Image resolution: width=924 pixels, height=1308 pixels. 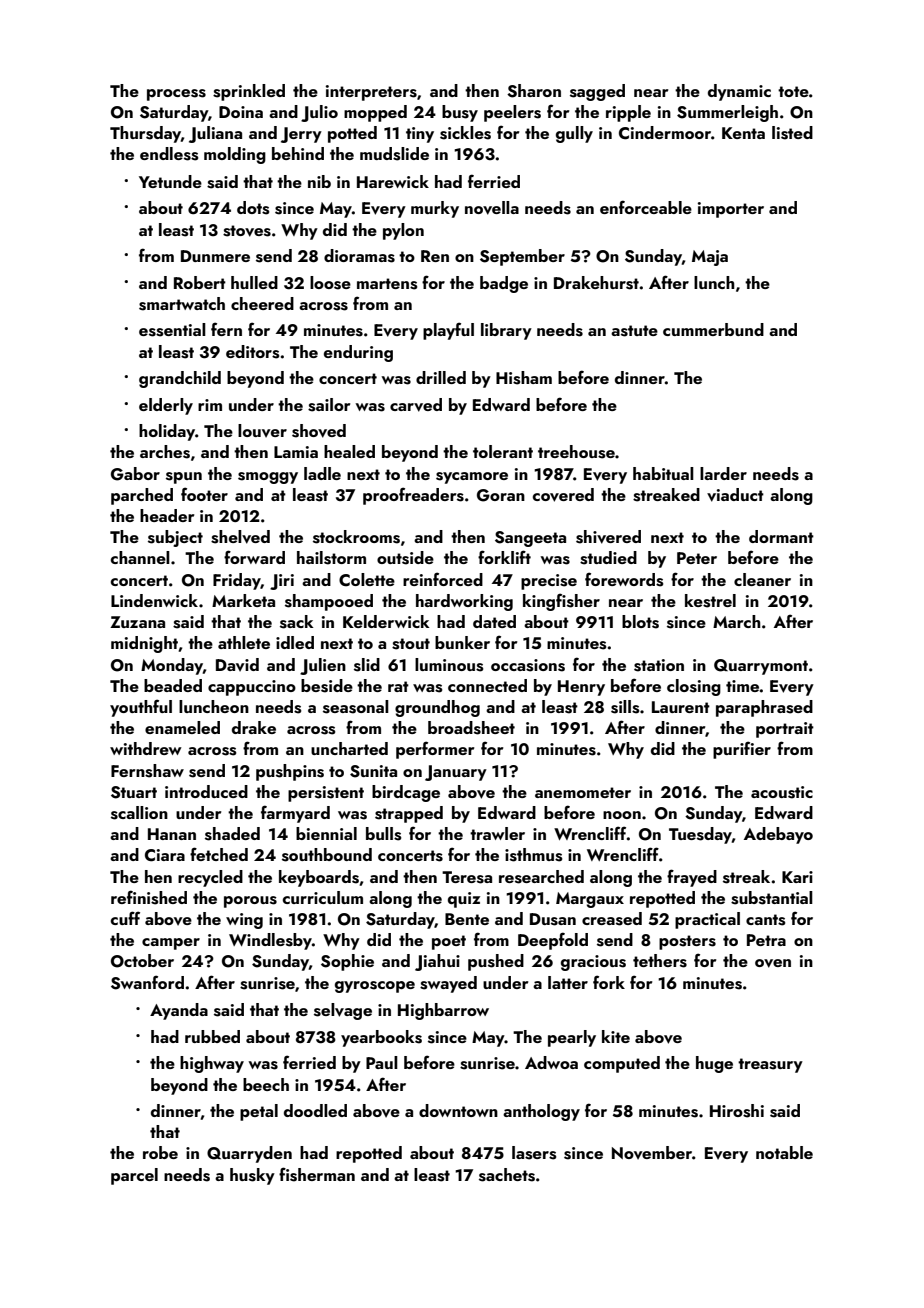 I want to click on editors, so click(x=252, y=352).
